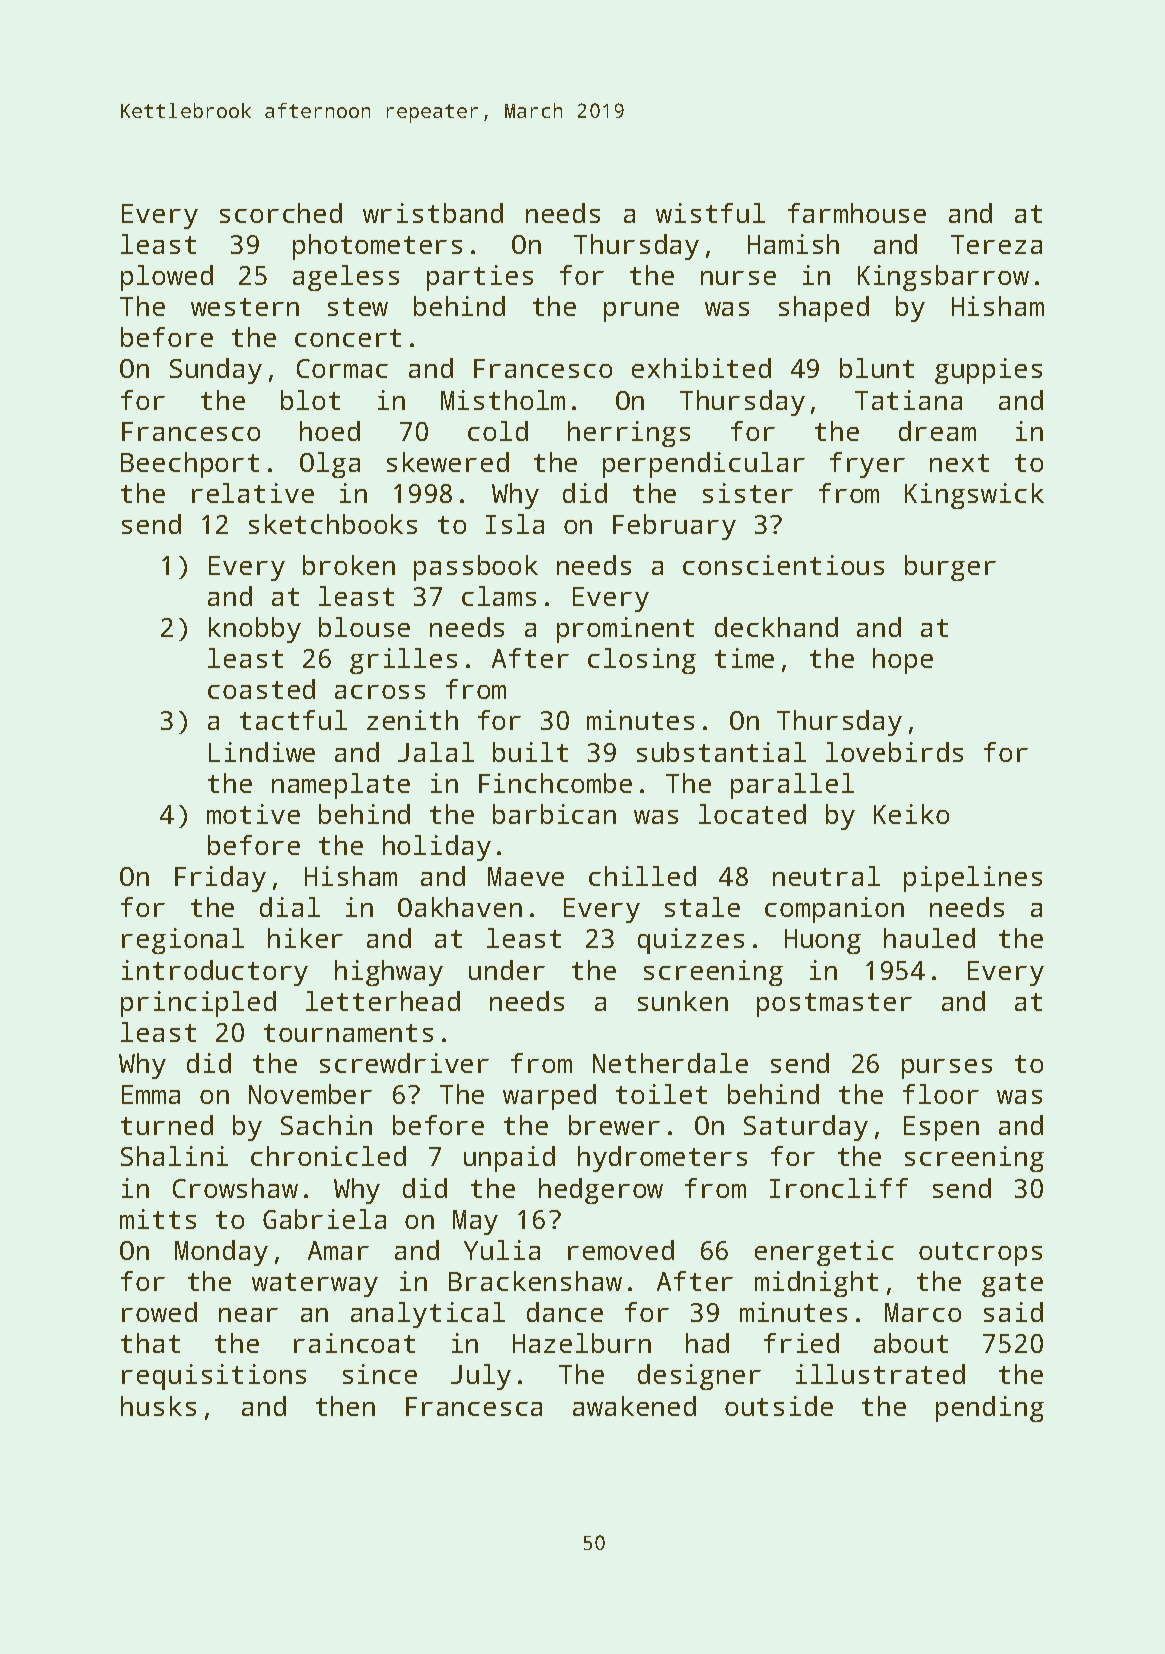 This document has height=1654, width=1165. Describe the element at coordinates (996, 244) in the document. I see `Tereza` at that location.
